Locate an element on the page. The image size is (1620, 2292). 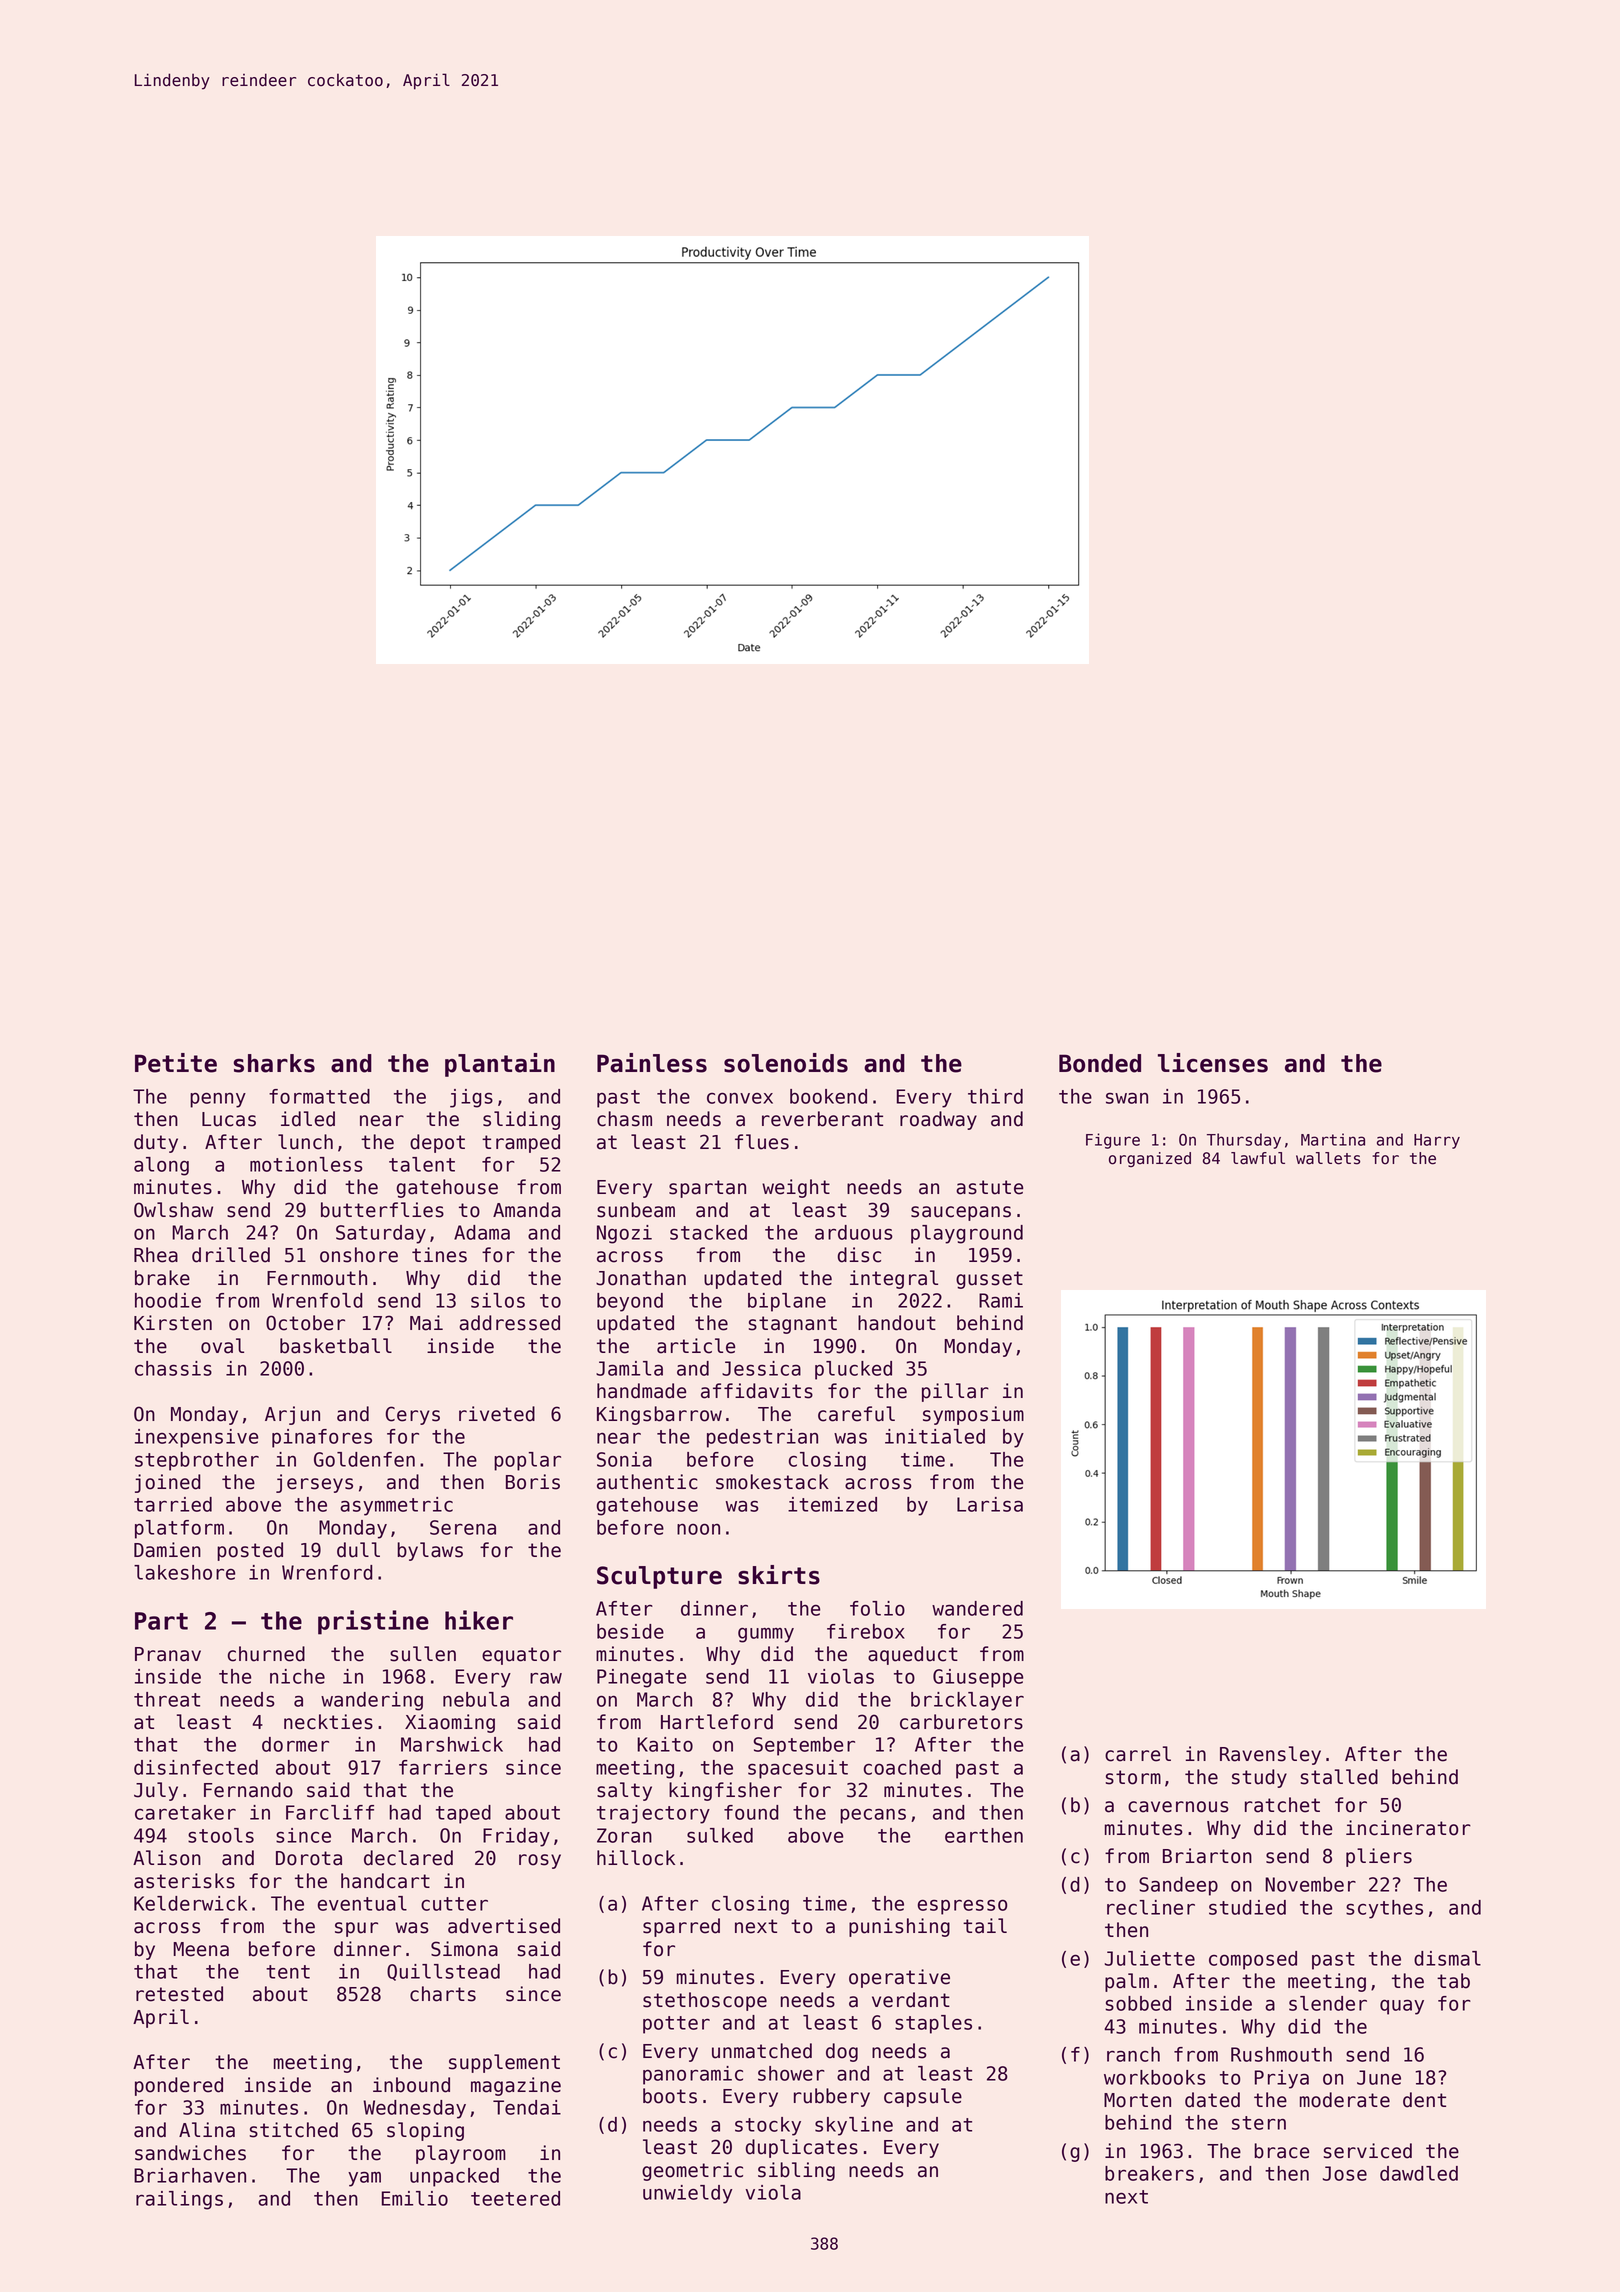
Alina is located at coordinates (207, 2130).
